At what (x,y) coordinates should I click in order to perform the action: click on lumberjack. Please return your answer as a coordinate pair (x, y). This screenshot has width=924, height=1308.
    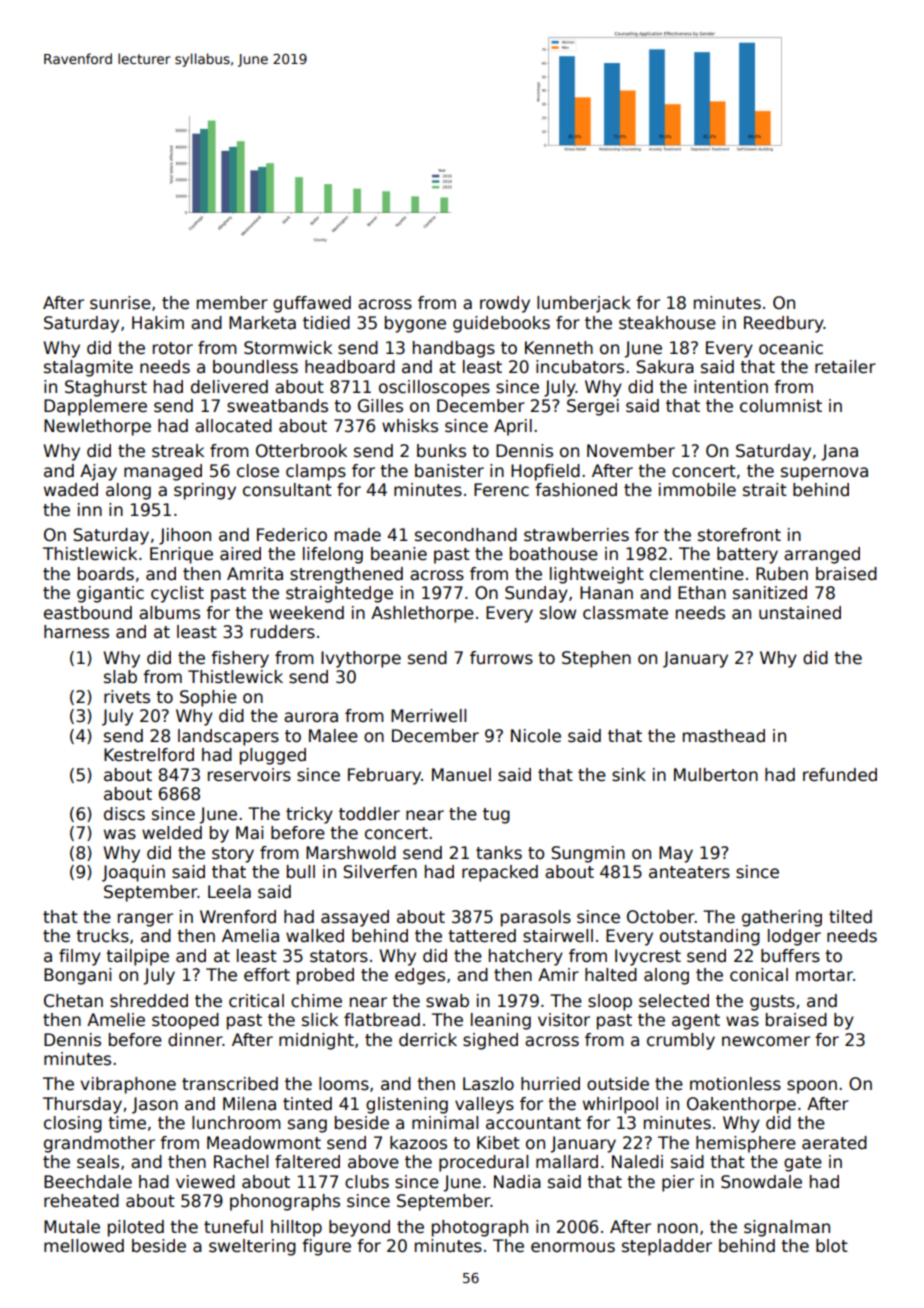
    Looking at the image, I should click on (584, 304).
